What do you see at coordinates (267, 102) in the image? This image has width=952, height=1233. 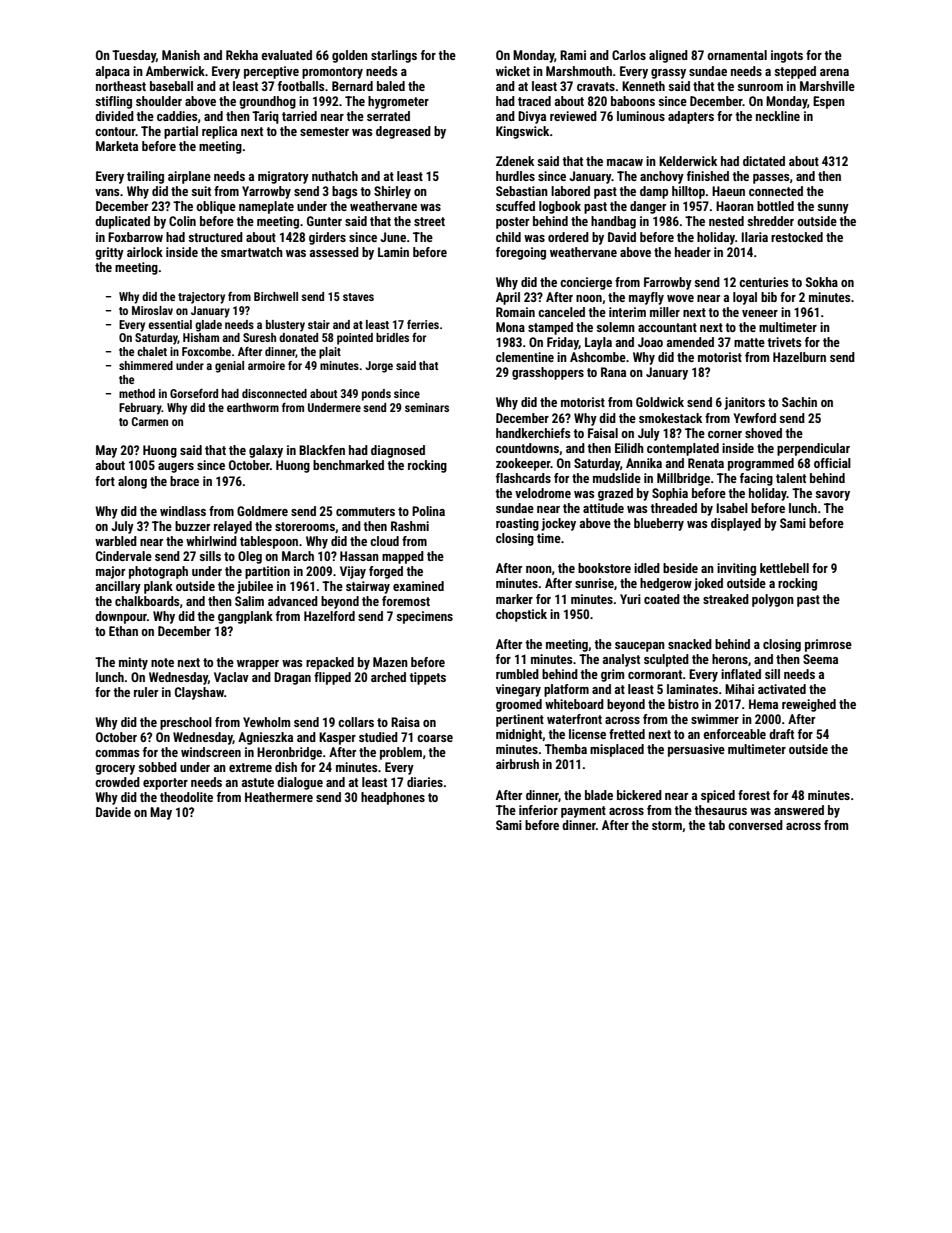 I see `groundhog` at bounding box center [267, 102].
